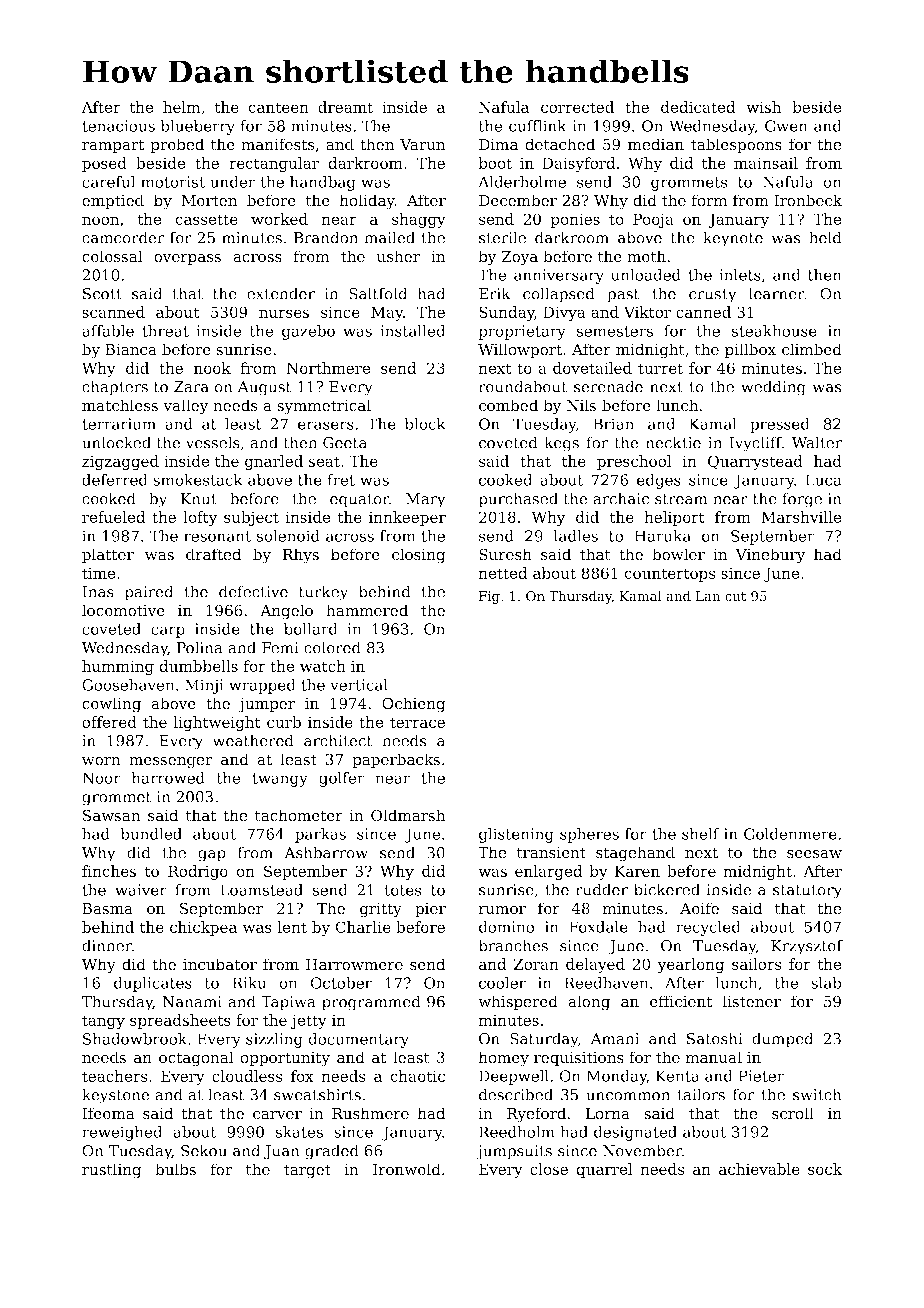 The image size is (924, 1308). What do you see at coordinates (548, 872) in the screenshot?
I see `enlarged` at bounding box center [548, 872].
